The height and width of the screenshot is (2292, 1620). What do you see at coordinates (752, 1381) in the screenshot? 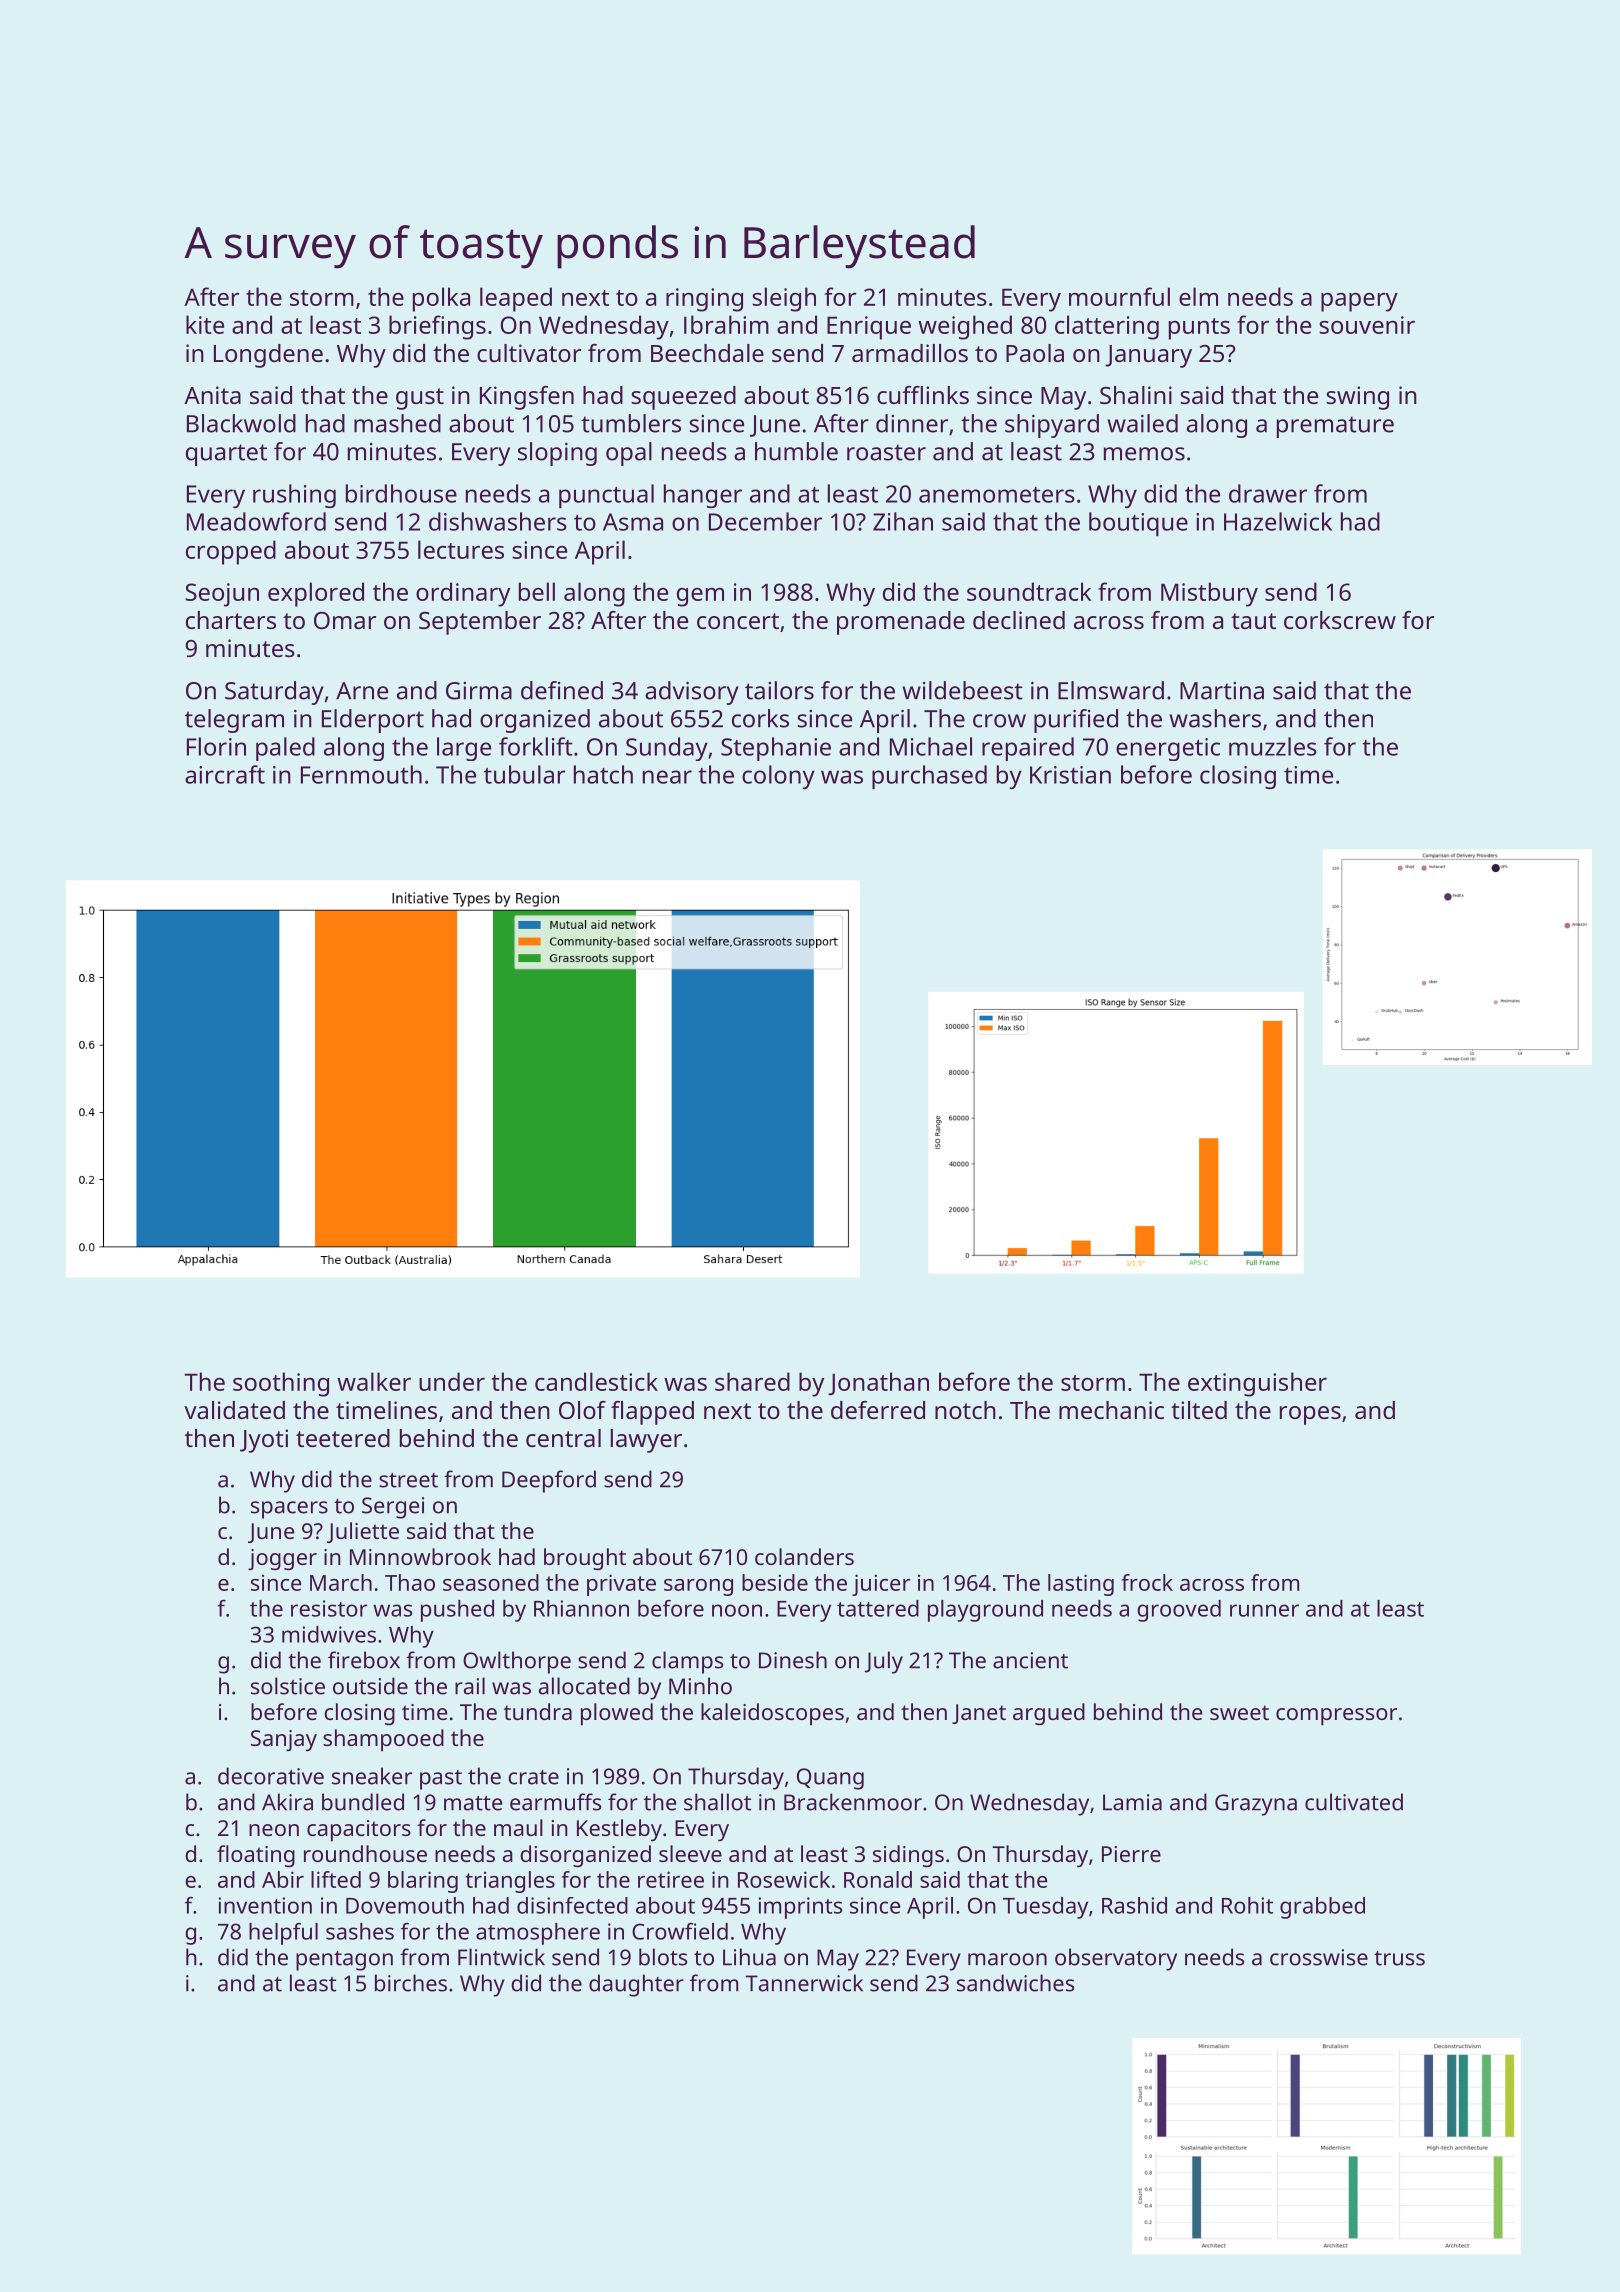
I see `shared` at bounding box center [752, 1381].
